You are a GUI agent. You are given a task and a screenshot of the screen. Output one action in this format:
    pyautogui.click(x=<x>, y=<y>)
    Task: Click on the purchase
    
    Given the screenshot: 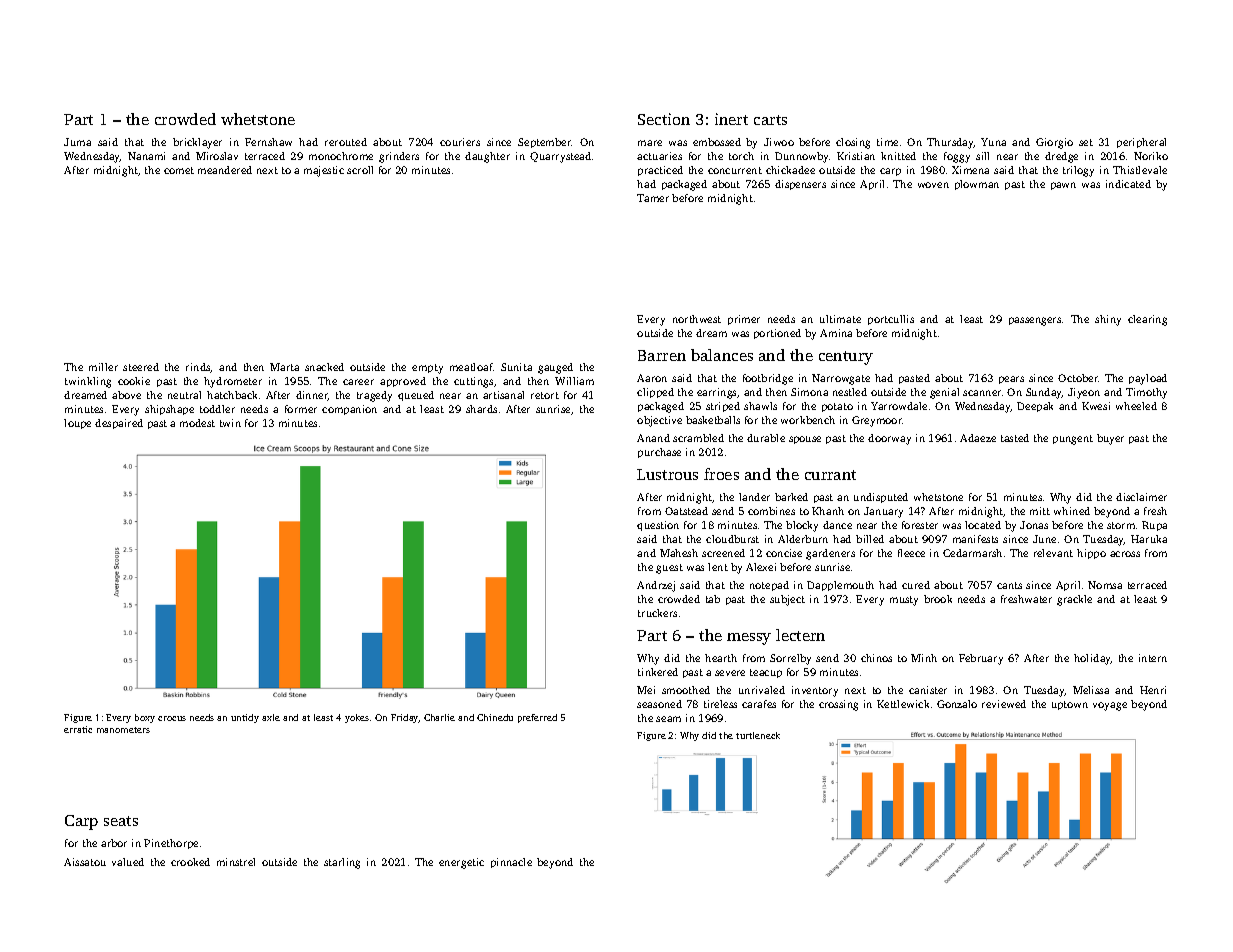 What is the action you would take?
    pyautogui.click(x=659, y=453)
